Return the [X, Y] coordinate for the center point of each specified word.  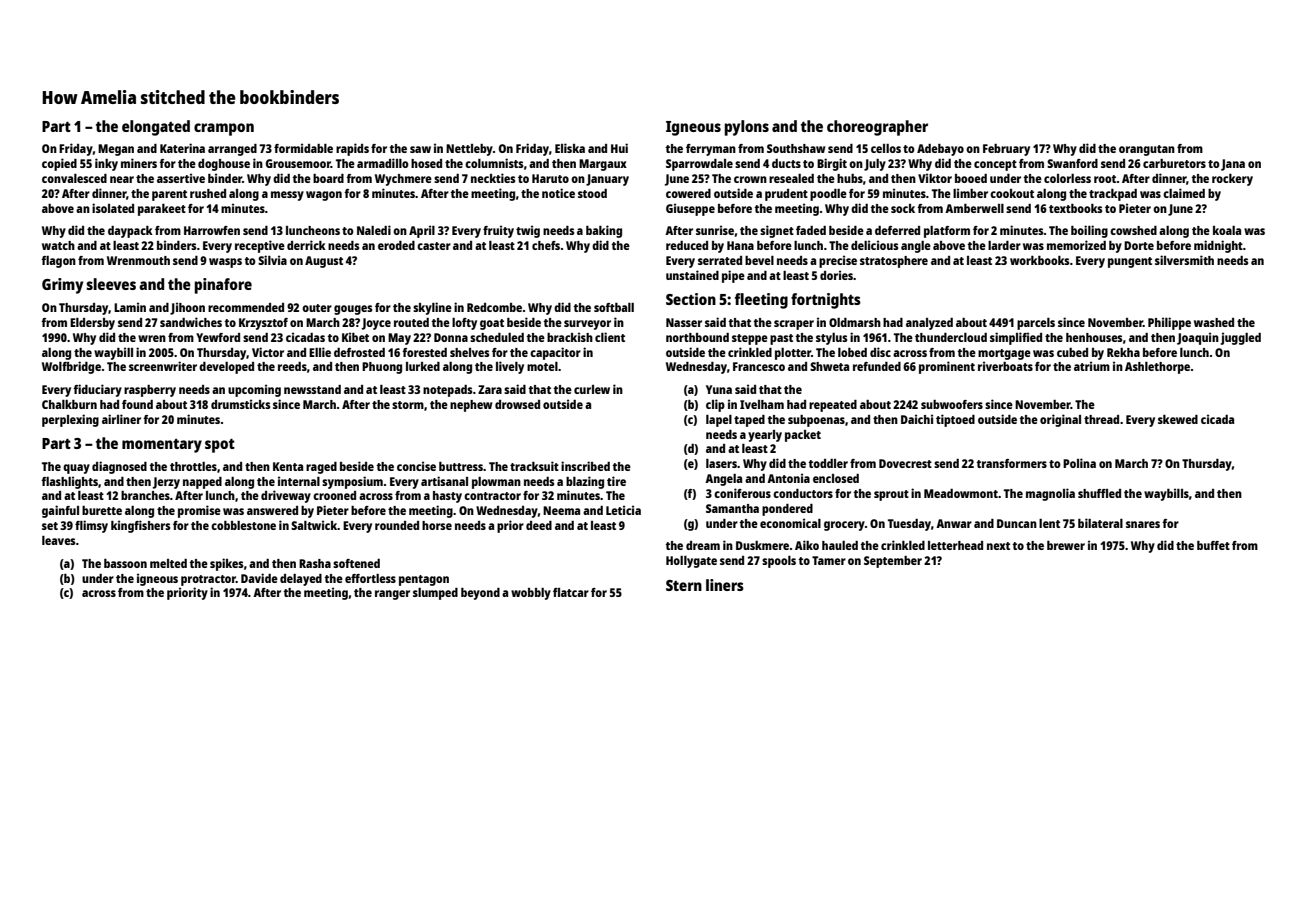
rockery [1232, 180]
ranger [392, 595]
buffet [1213, 545]
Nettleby [469, 150]
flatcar [571, 592]
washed [1214, 322]
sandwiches [191, 322]
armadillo [383, 163]
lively [510, 367]
